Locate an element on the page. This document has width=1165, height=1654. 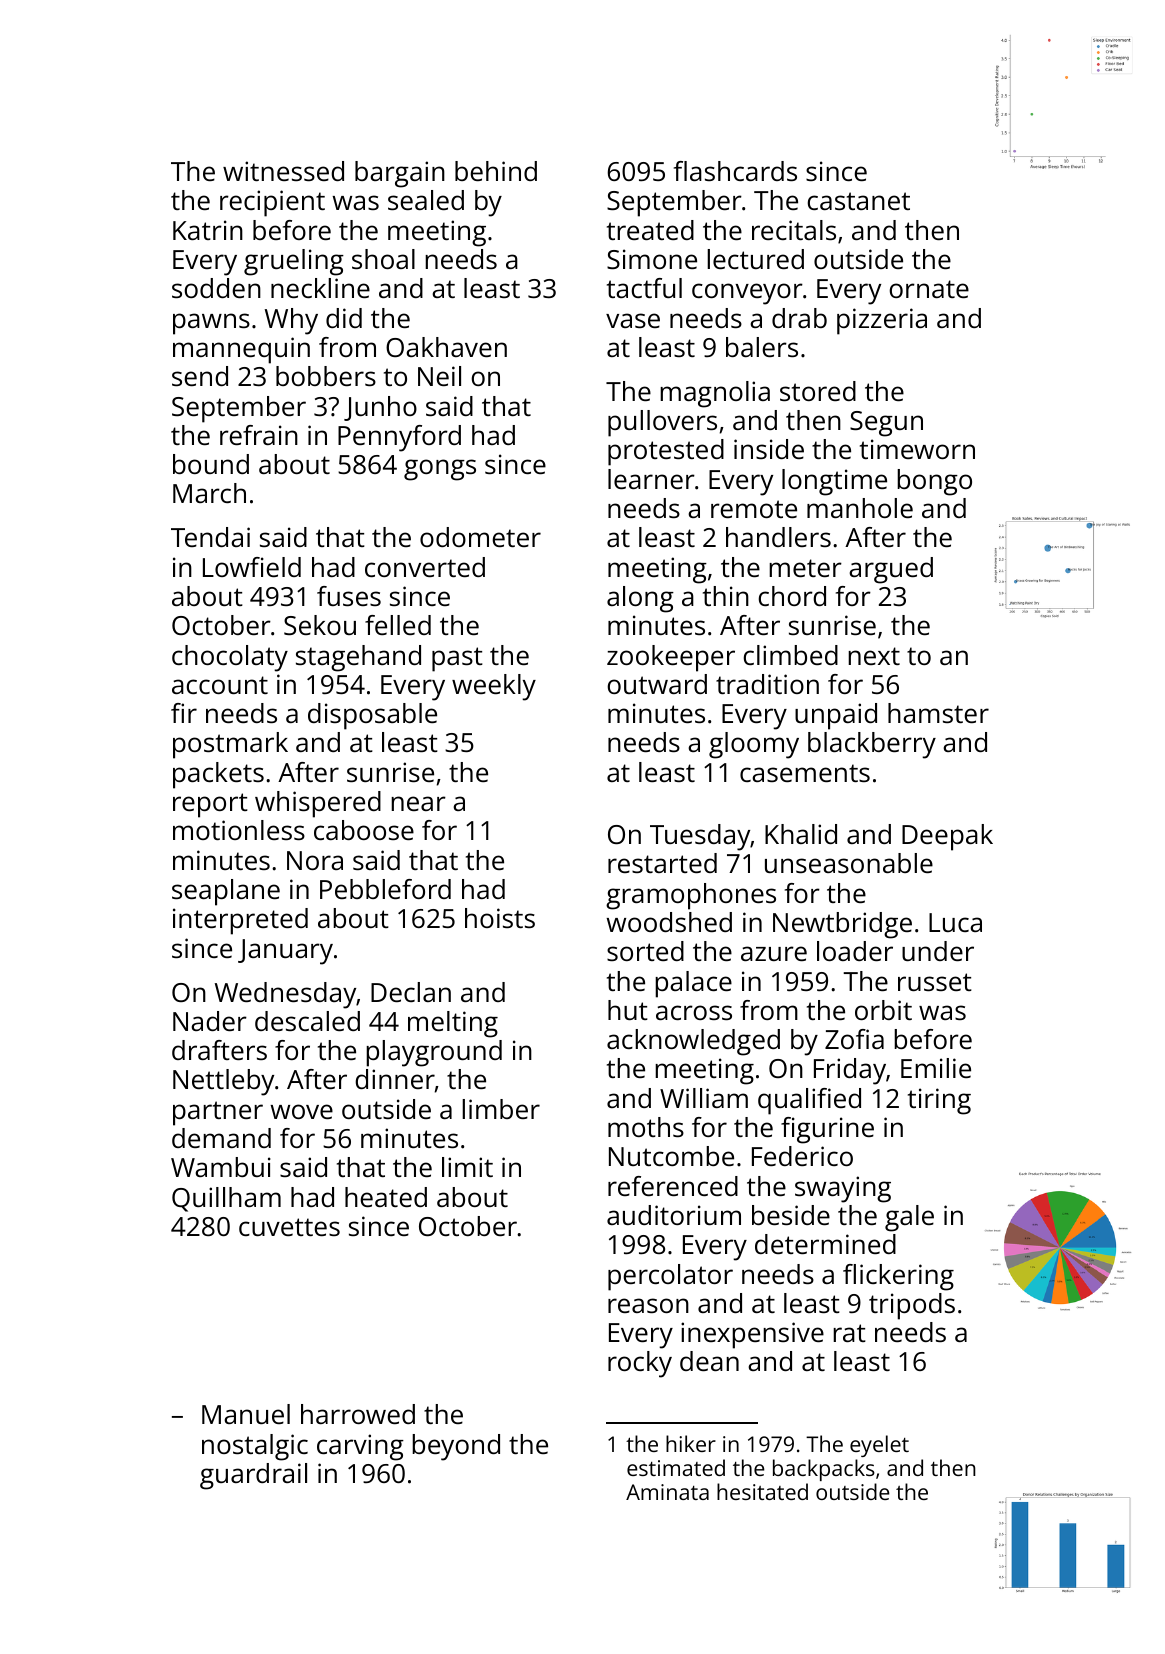
beside is located at coordinates (791, 1215).
